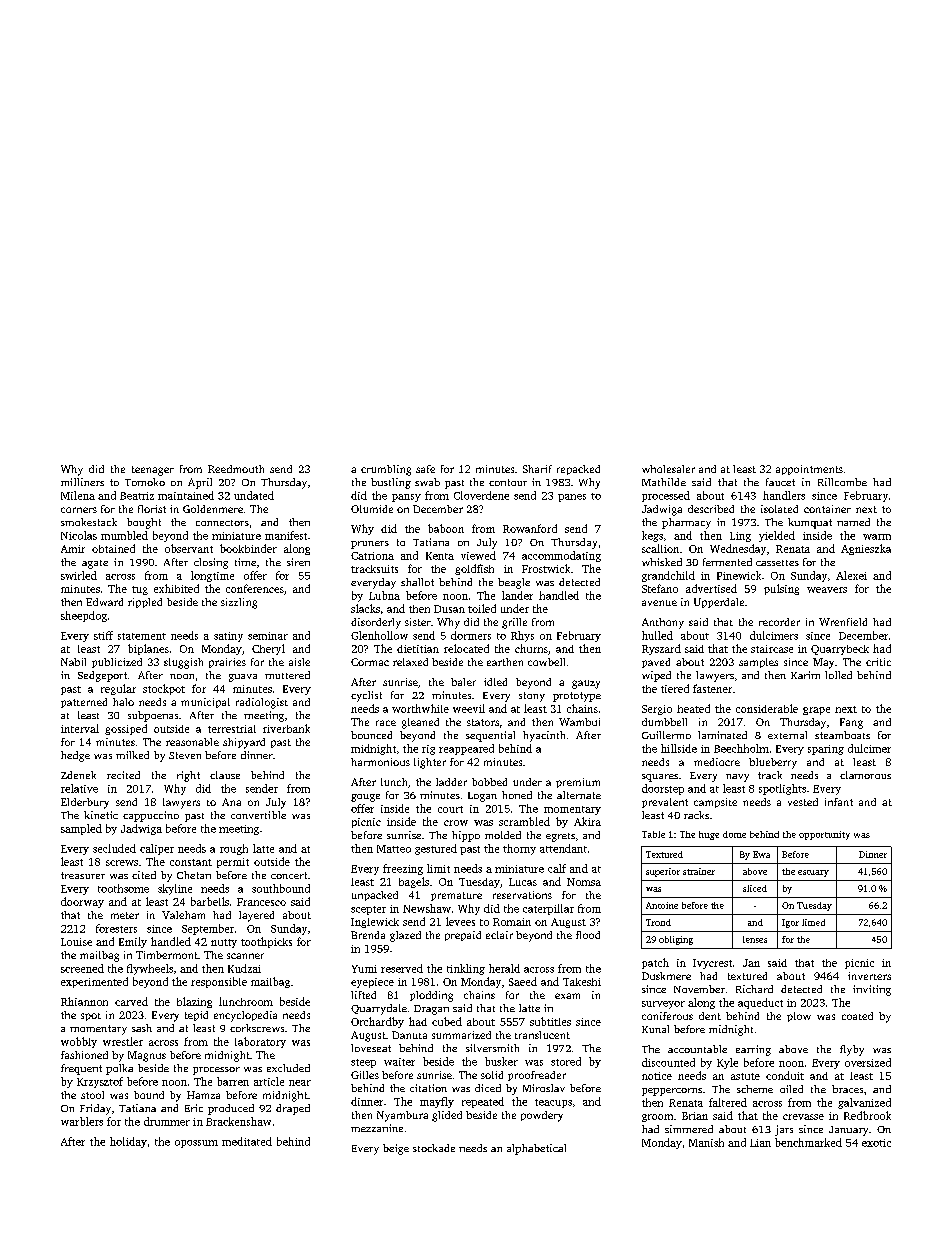 Image resolution: width=952 pixels, height=1233 pixels. I want to click on levees, so click(460, 921).
